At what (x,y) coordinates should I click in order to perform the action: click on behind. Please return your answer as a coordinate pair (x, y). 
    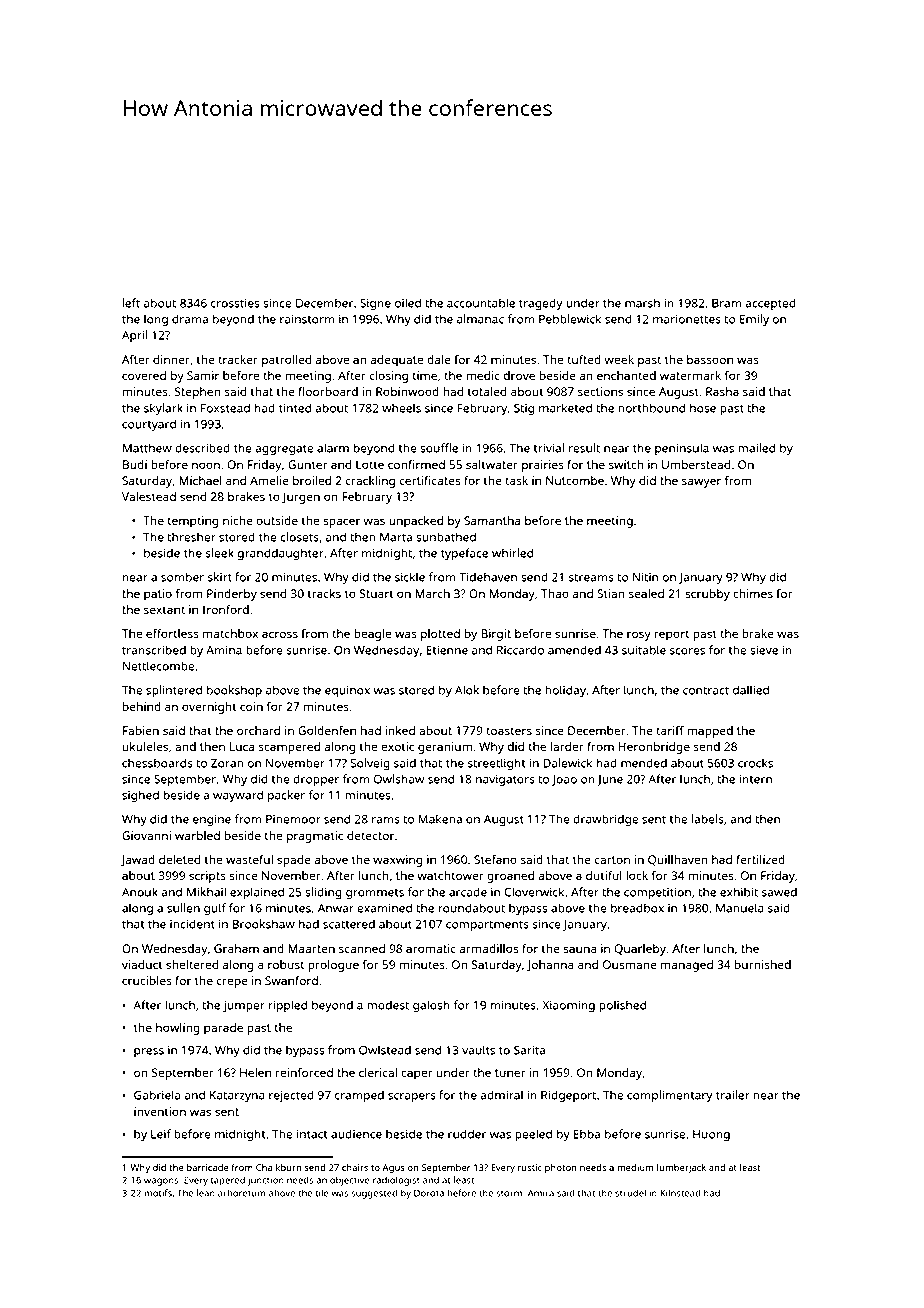
    Looking at the image, I should click on (142, 706).
